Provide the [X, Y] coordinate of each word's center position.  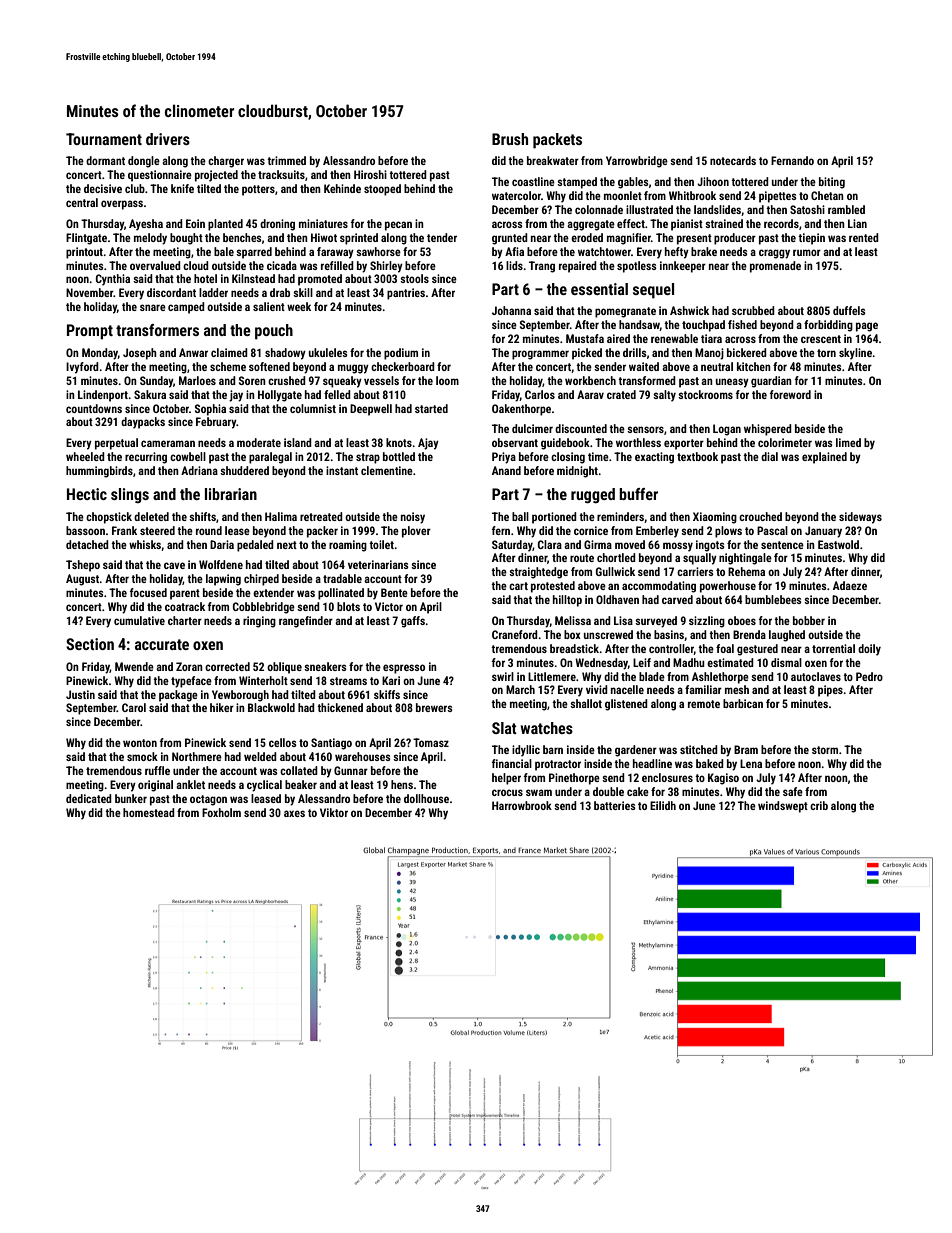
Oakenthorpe [521, 410]
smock [142, 756]
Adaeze [850, 585]
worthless [638, 442]
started [431, 408]
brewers [434, 707]
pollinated [341, 594]
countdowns [94, 408]
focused [148, 592]
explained [824, 458]
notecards [733, 160]
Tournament [104, 139]
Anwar [193, 352]
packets [557, 141]
